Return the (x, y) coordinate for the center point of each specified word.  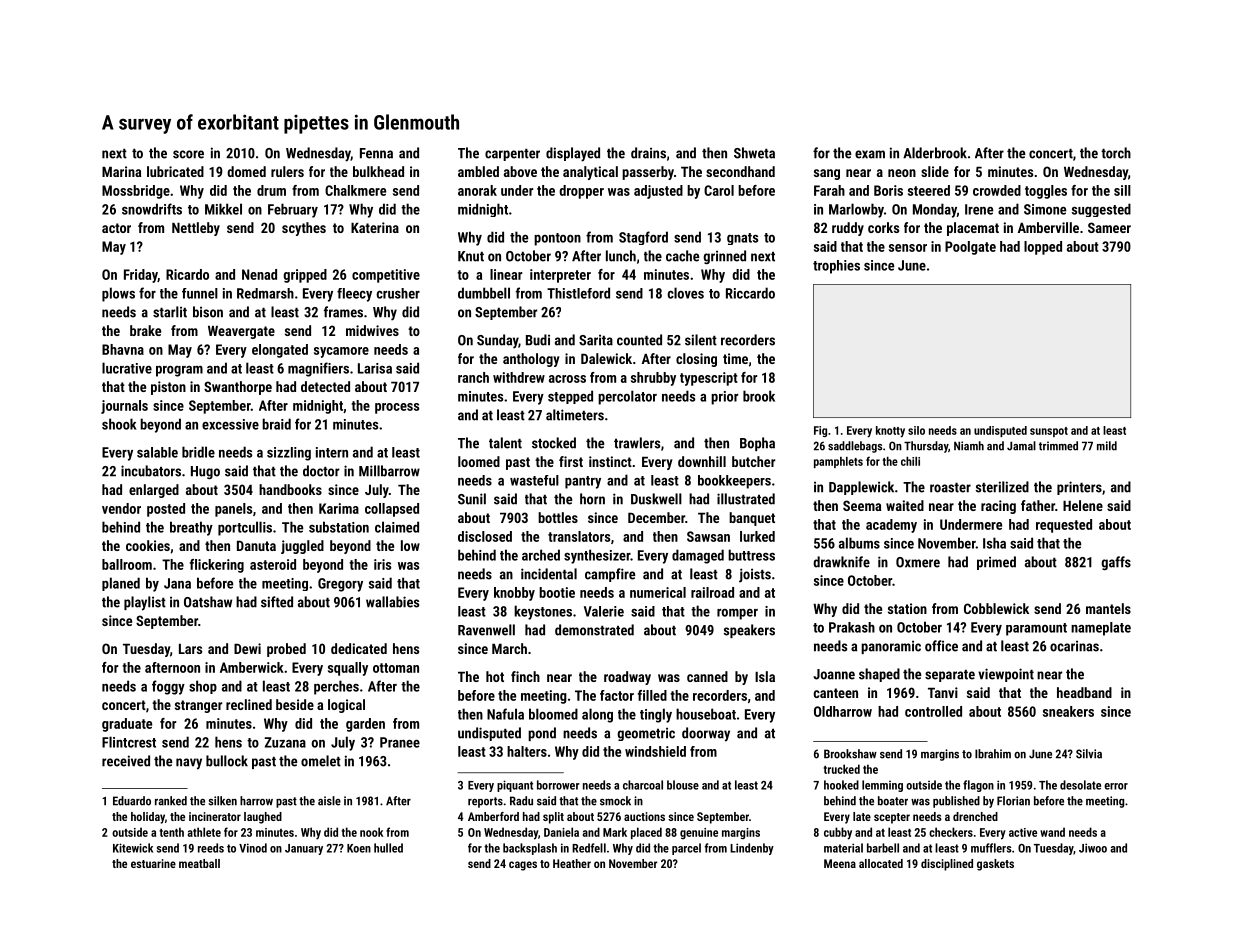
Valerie (604, 611)
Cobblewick (996, 608)
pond (542, 734)
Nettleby (196, 229)
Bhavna (123, 349)
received (126, 761)
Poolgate (970, 248)
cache (682, 256)
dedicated (359, 648)
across (567, 379)
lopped (1043, 248)
